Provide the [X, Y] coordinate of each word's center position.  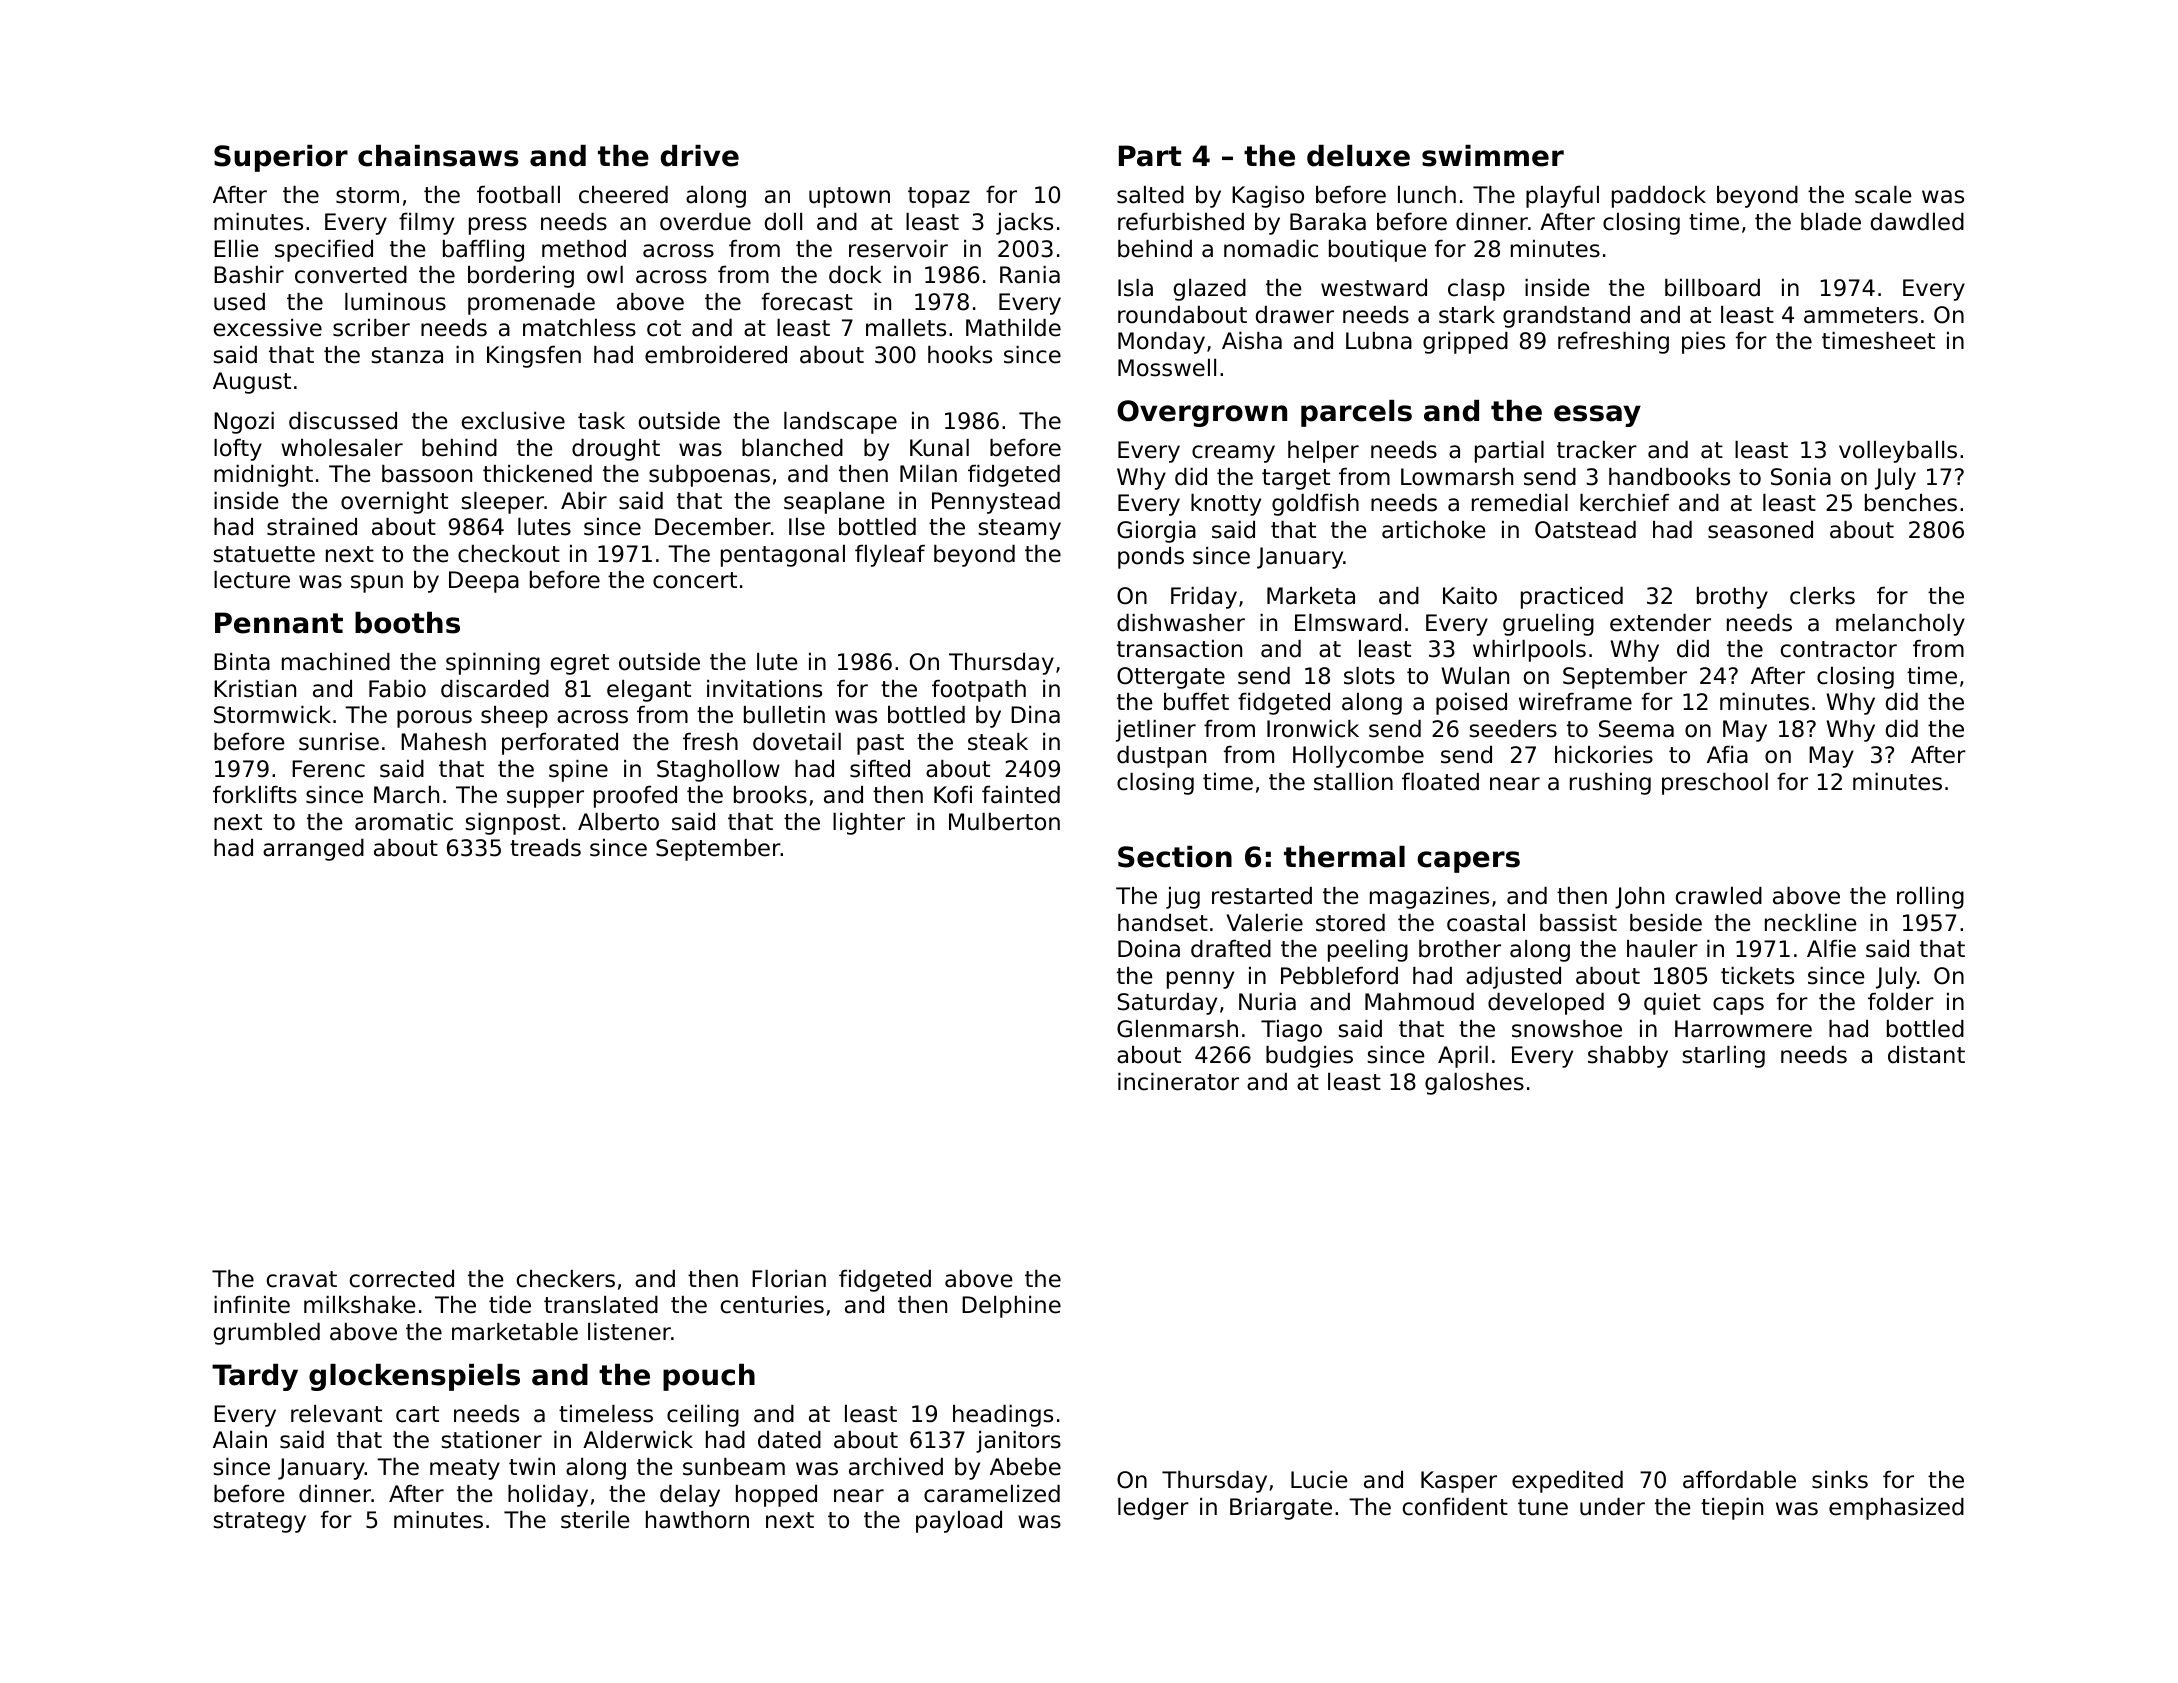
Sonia [1801, 477]
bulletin [784, 715]
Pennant [279, 623]
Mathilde [1013, 328]
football [518, 195]
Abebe [1025, 1467]
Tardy [255, 1377]
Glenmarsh [1177, 1029]
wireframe [1575, 702]
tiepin [1732, 1509]
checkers [566, 1279]
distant [1926, 1055]
